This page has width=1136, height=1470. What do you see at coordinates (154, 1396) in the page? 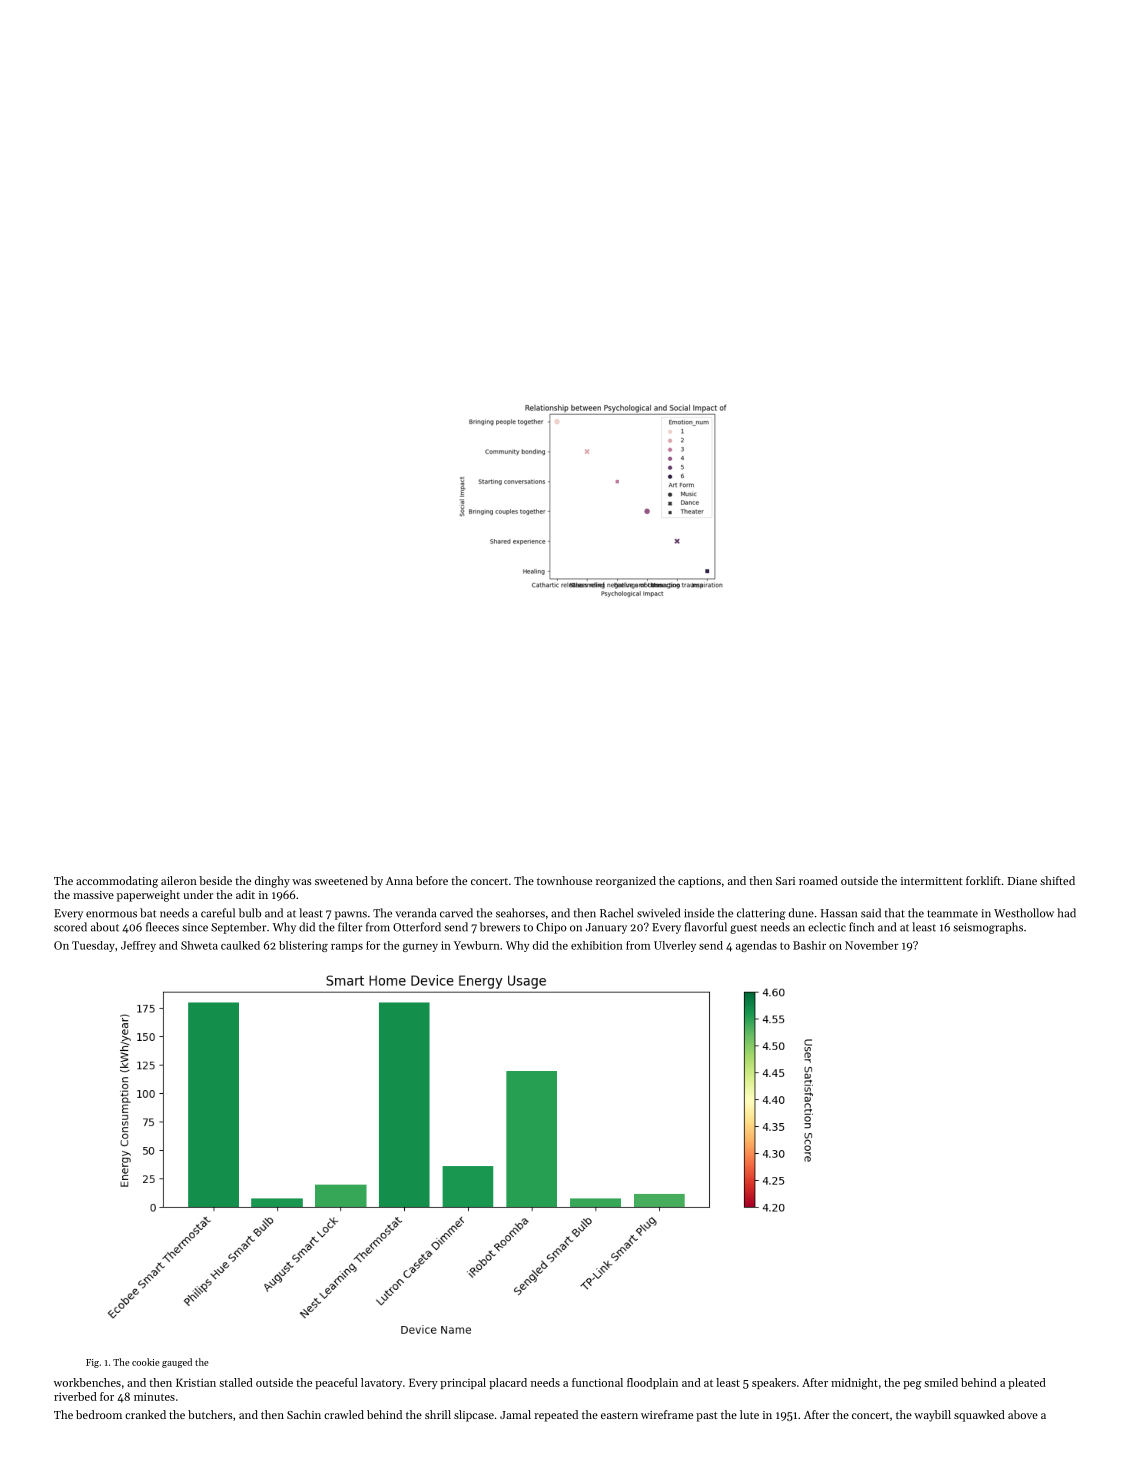
I see `minutes` at bounding box center [154, 1396].
